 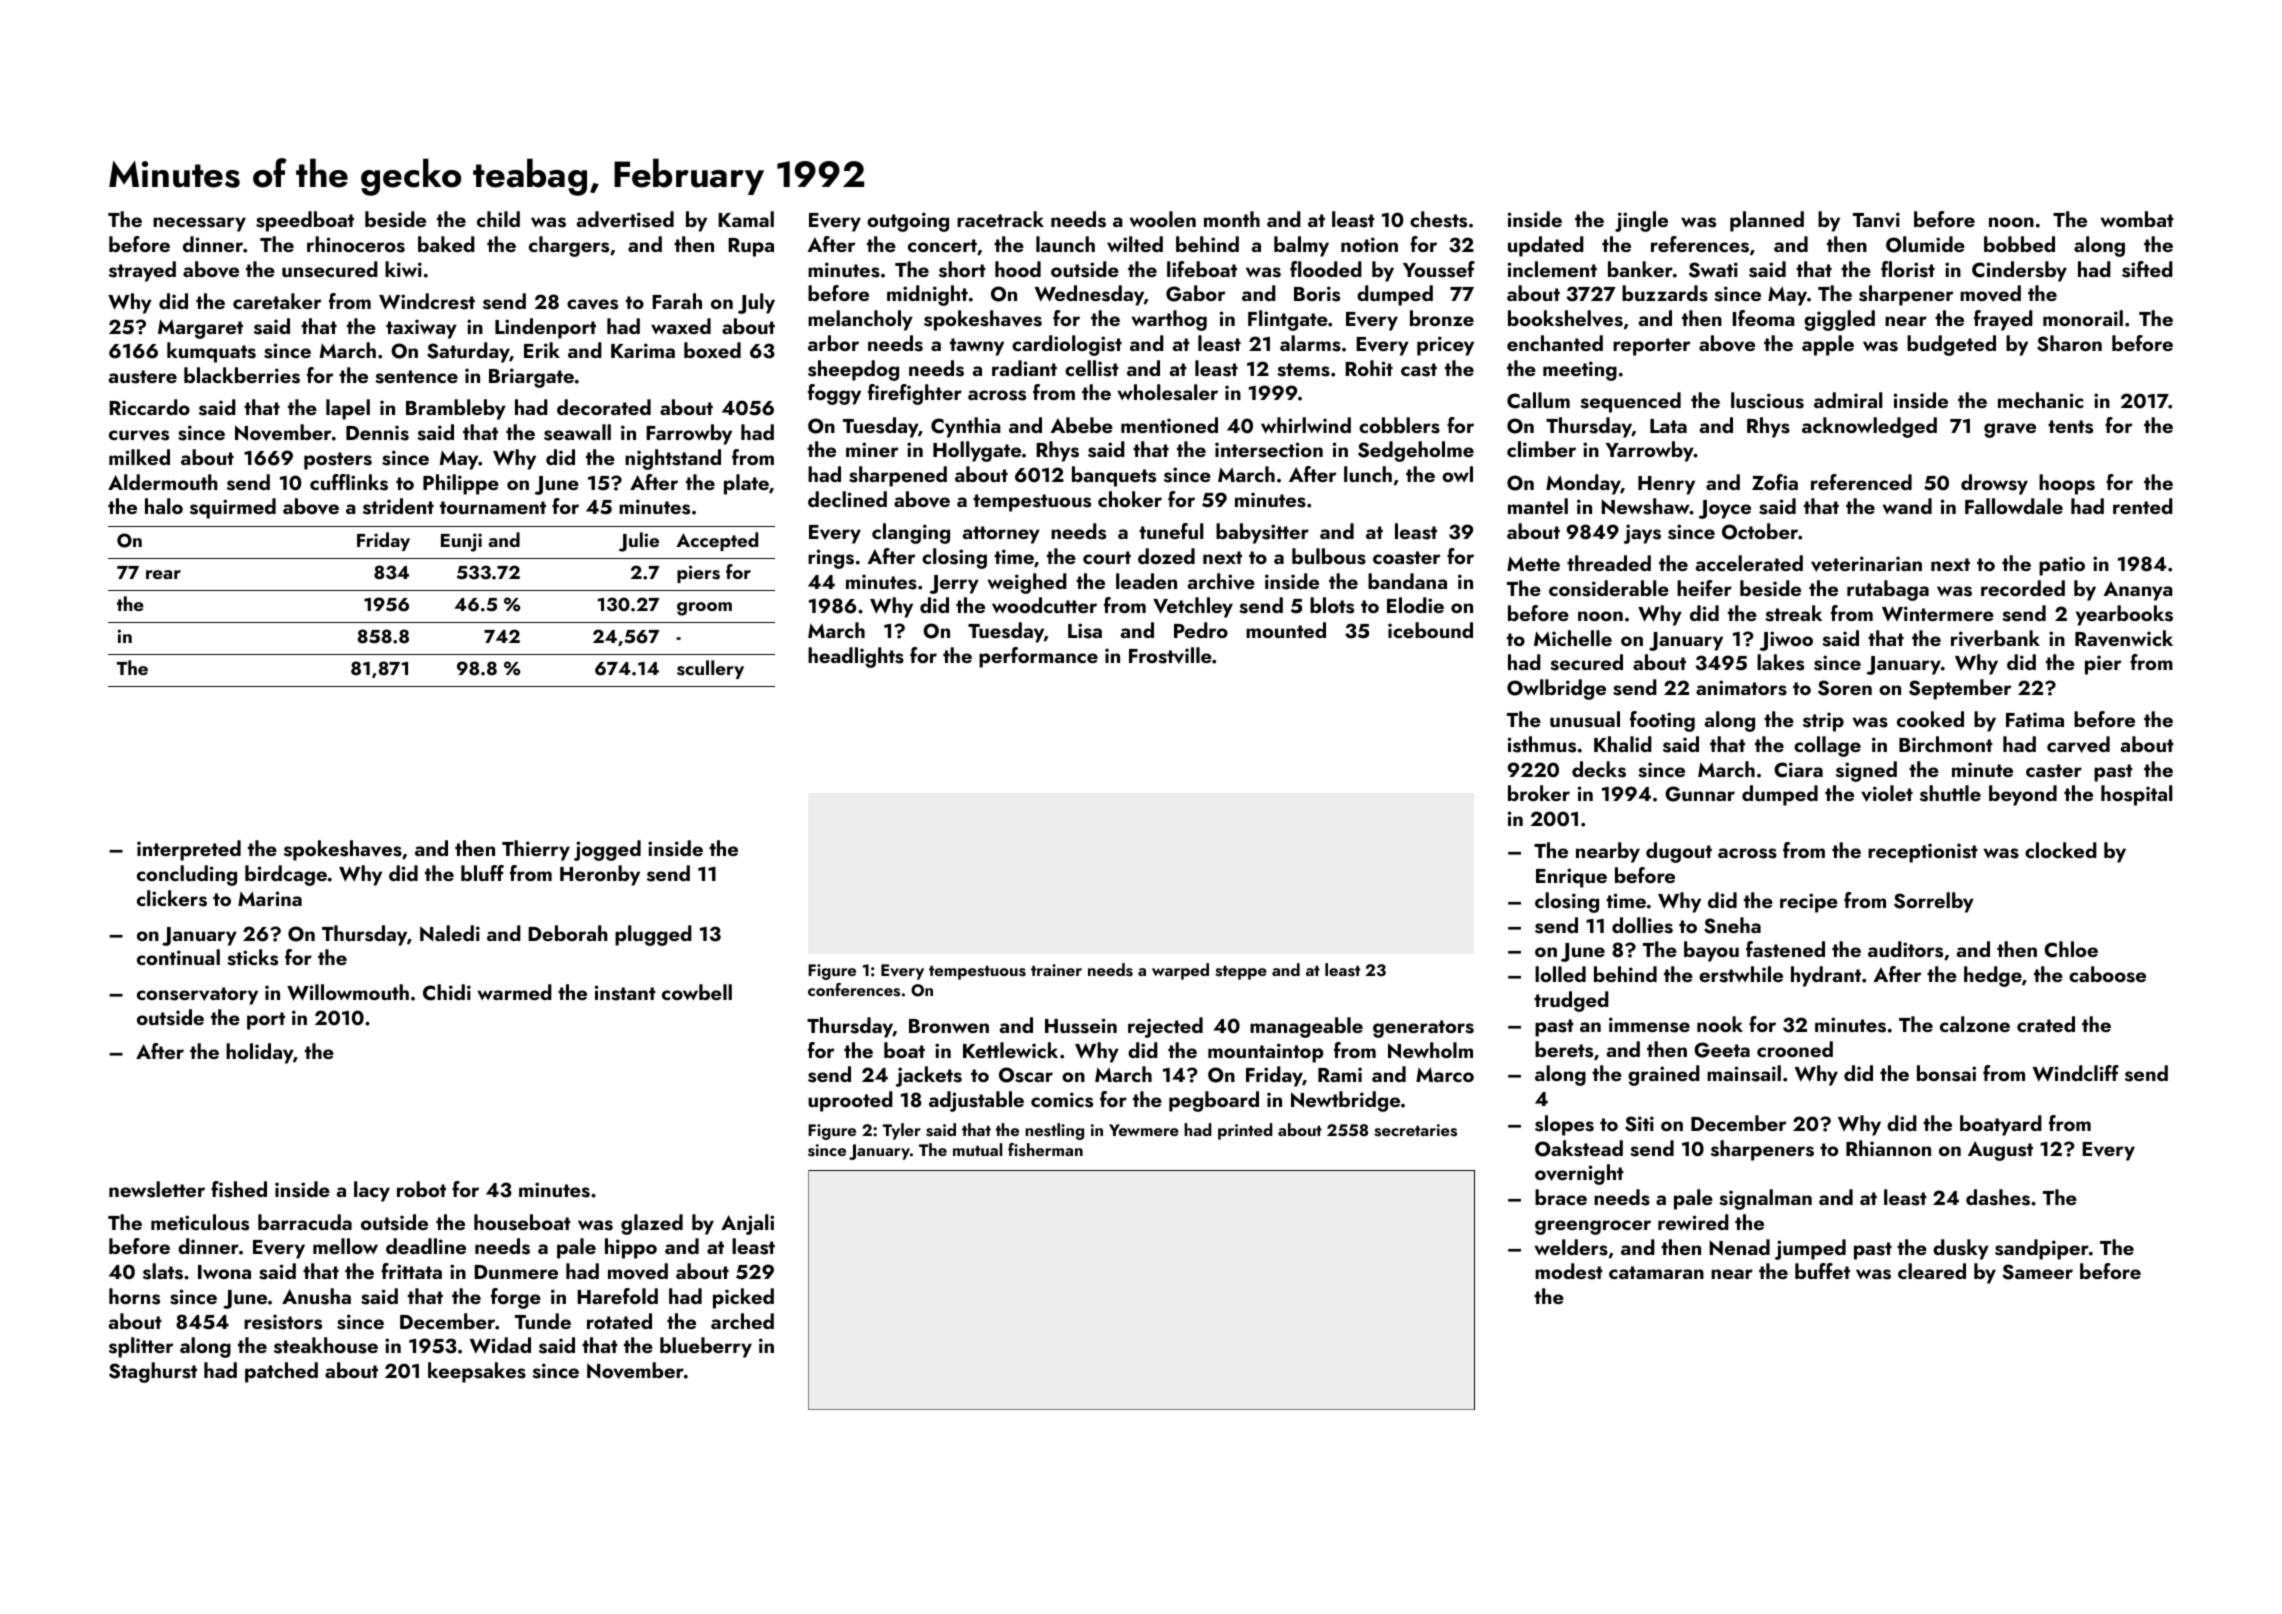 What do you see at coordinates (536, 850) in the document?
I see `Thierry` at bounding box center [536, 850].
